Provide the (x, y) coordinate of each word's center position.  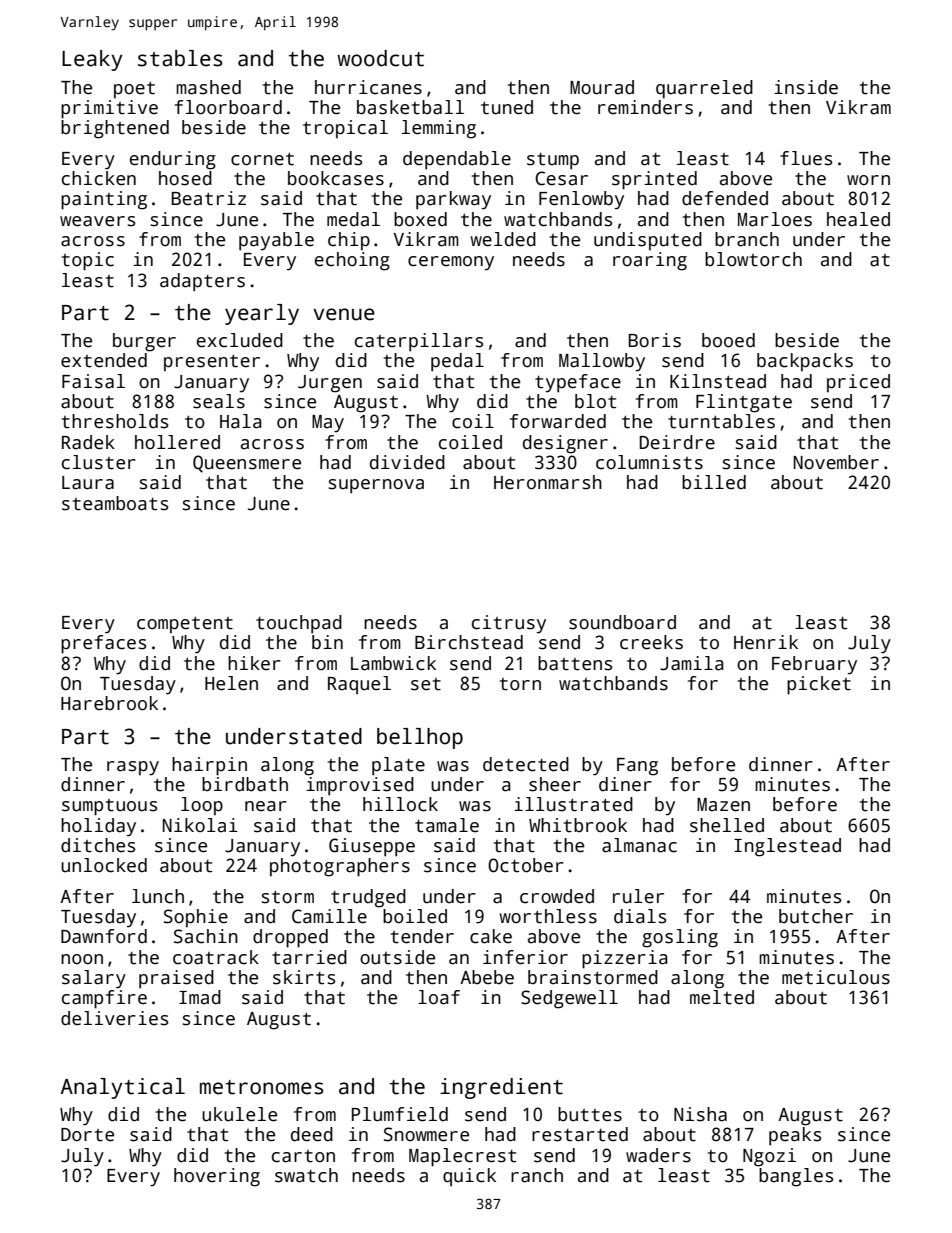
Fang (637, 767)
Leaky (92, 60)
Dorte (87, 1135)
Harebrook (109, 703)
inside (806, 87)
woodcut (380, 58)
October (526, 865)
